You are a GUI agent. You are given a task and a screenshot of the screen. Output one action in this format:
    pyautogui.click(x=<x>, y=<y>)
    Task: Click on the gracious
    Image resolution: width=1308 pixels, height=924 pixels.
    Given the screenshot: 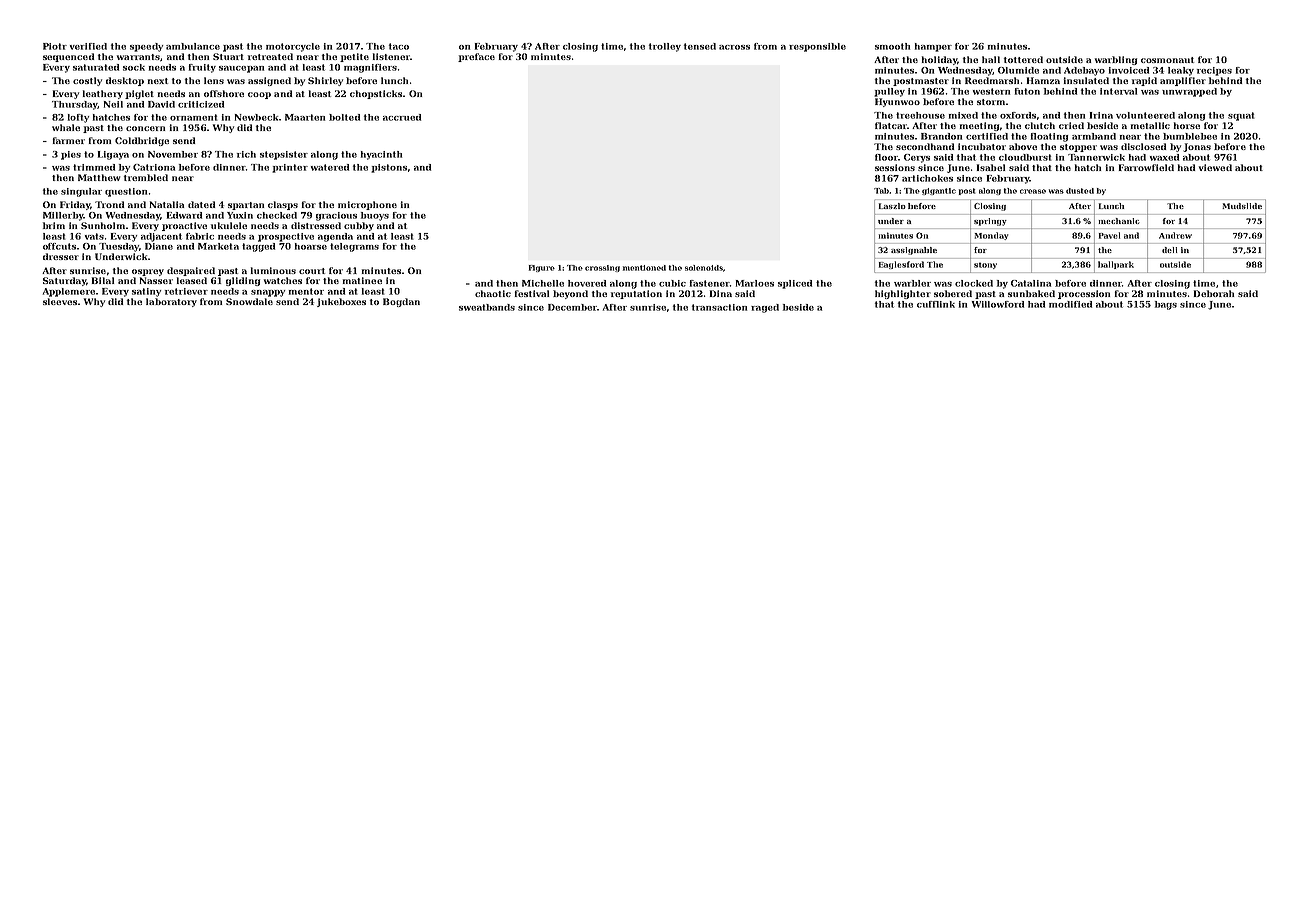 What is the action you would take?
    pyautogui.click(x=336, y=216)
